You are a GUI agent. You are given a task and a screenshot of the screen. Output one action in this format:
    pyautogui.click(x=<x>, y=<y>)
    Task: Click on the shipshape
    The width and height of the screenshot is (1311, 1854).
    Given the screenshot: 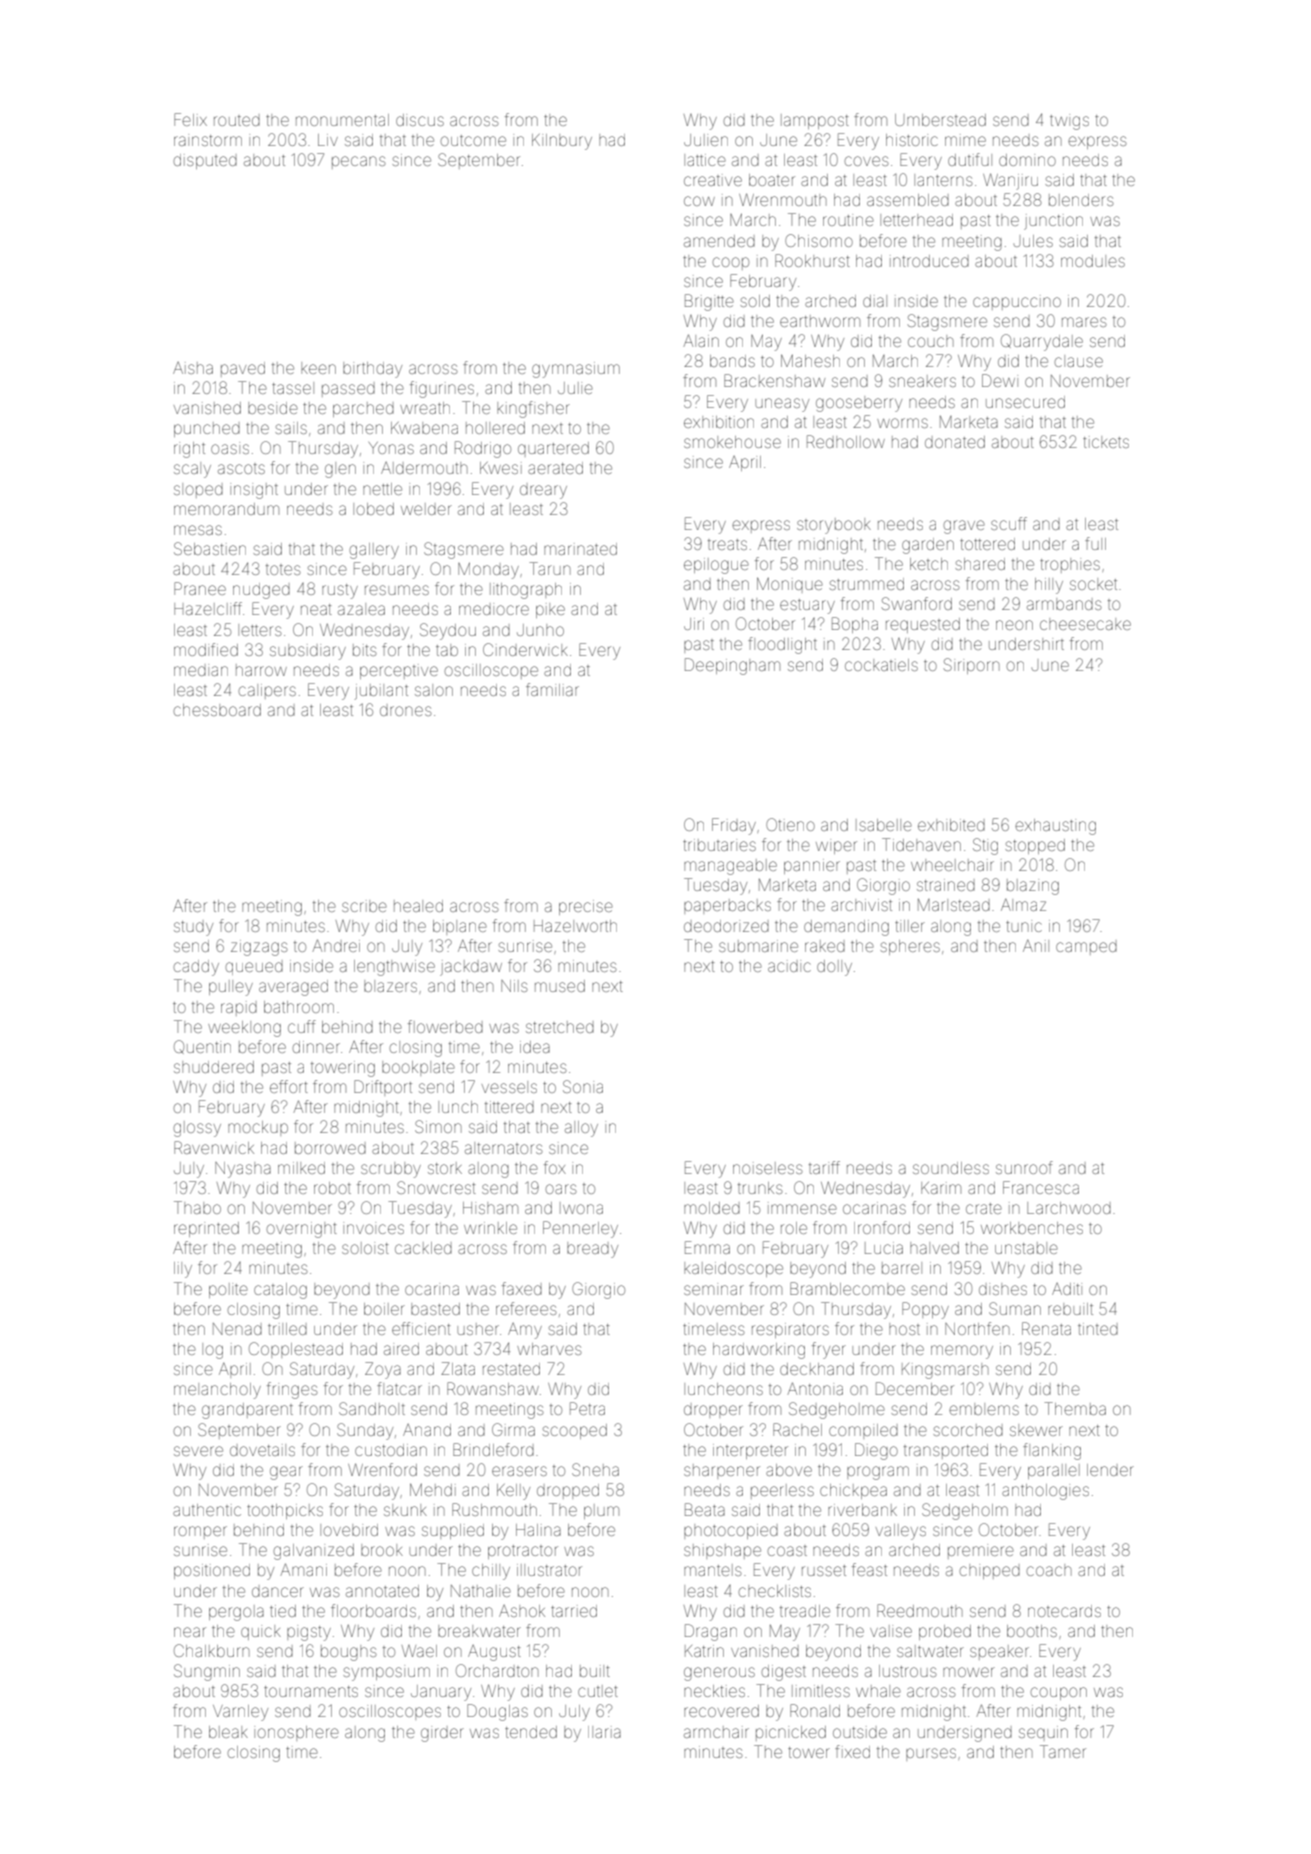 What is the action you would take?
    pyautogui.click(x=722, y=1551)
